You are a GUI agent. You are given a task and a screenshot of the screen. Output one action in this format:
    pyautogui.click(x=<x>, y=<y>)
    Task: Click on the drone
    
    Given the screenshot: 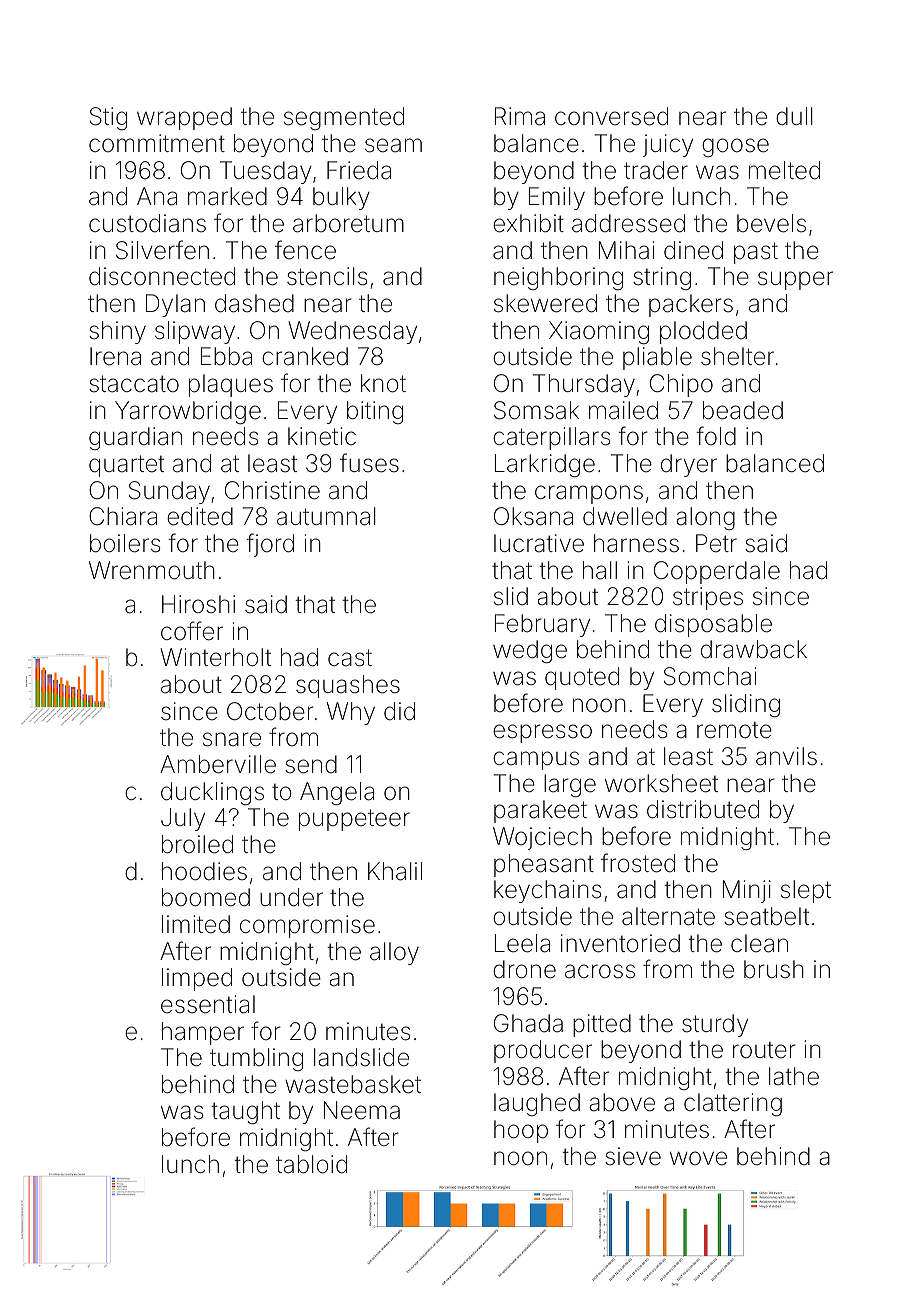 What is the action you would take?
    pyautogui.click(x=524, y=969)
